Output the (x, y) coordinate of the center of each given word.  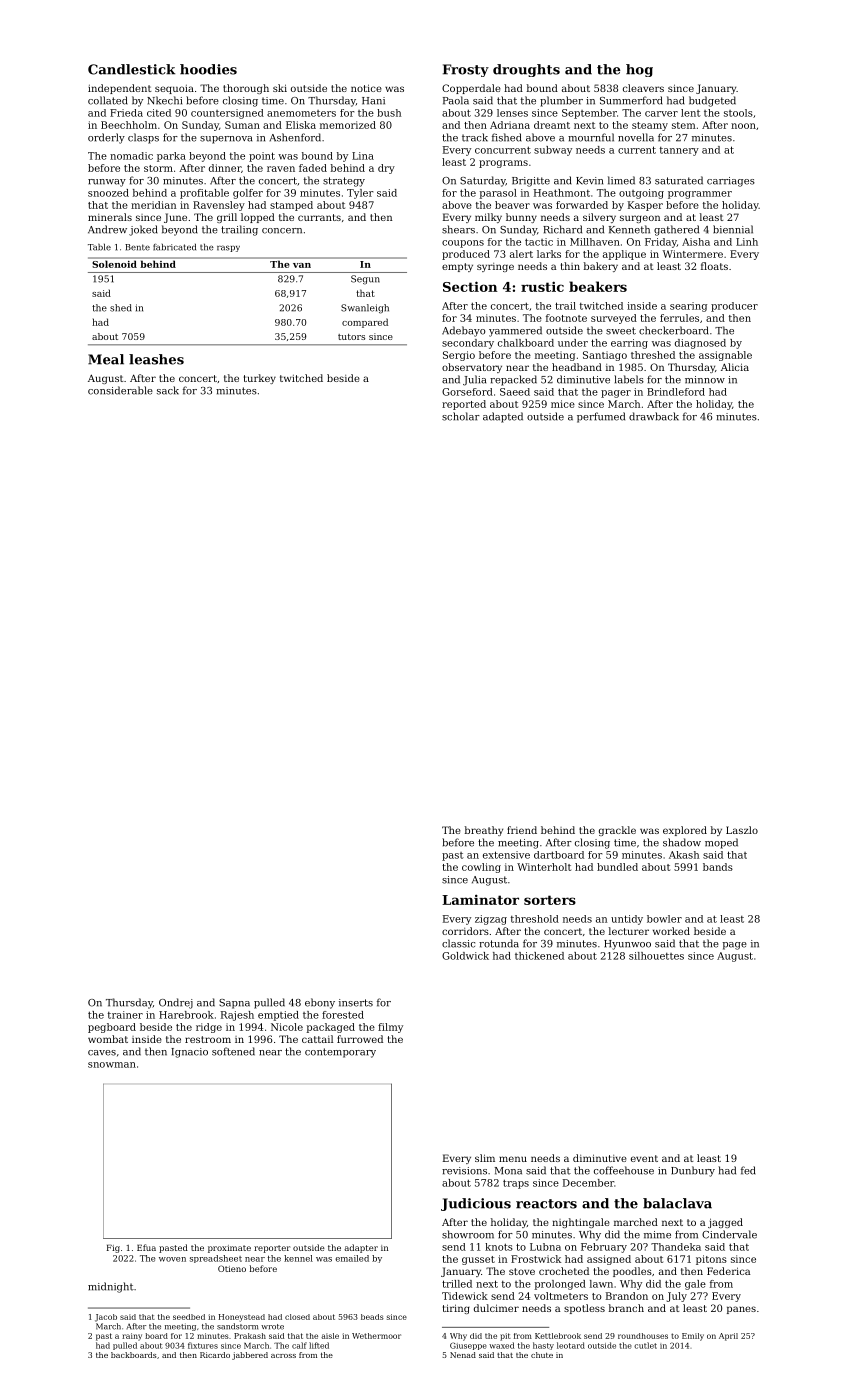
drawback (654, 416)
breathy (484, 831)
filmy (390, 1028)
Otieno (232, 1268)
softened (233, 1051)
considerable (120, 390)
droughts (526, 70)
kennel (298, 1258)
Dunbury (693, 1171)
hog (639, 70)
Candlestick (131, 69)
